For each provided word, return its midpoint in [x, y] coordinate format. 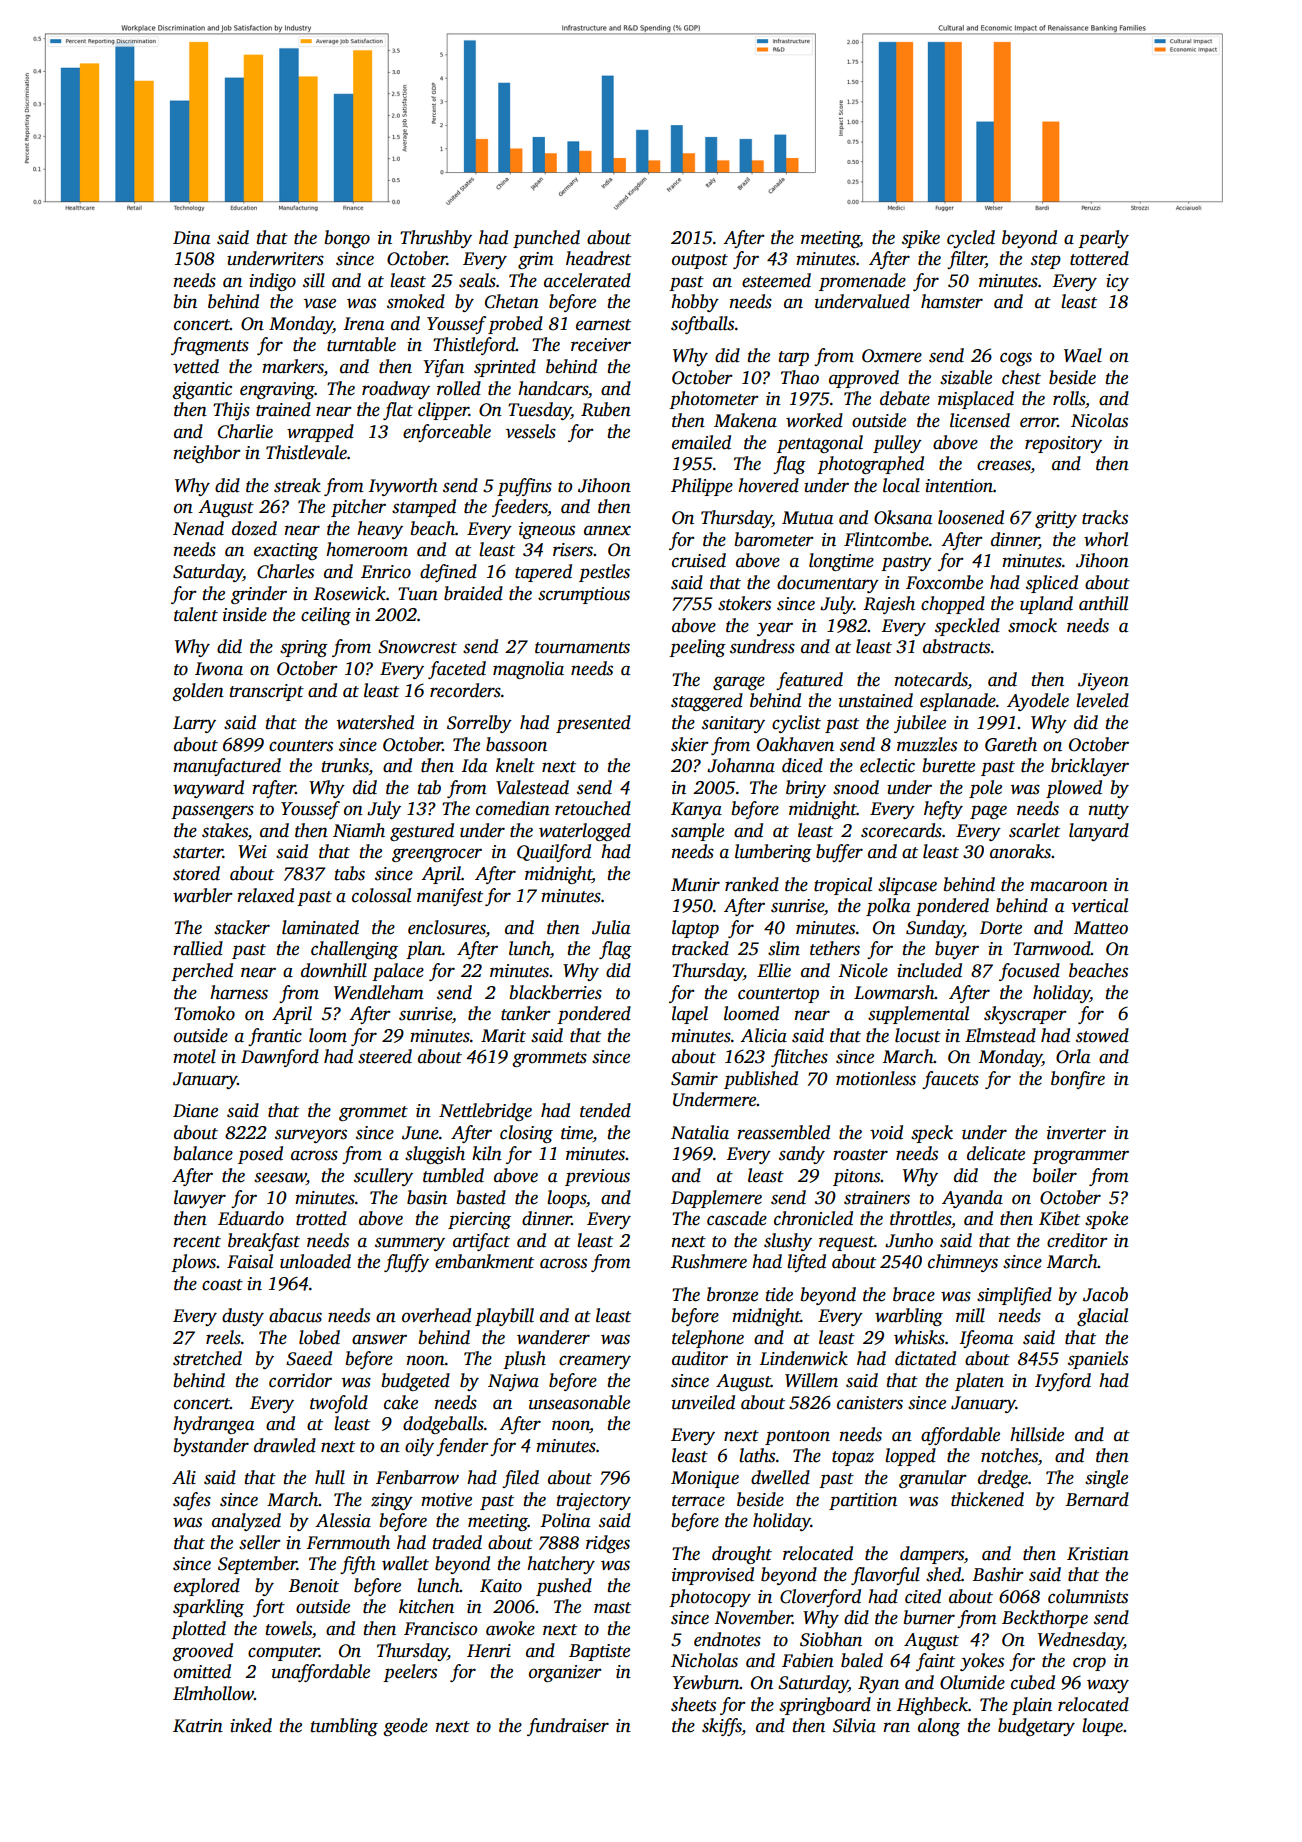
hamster [952, 301]
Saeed [309, 1358]
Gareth [1011, 744]
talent [196, 614]
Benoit [313, 1586]
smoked [416, 301]
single [1106, 1479]
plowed [1074, 789]
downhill [334, 970]
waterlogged [585, 832]
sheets [693, 1704]
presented [593, 724]
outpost [700, 261]
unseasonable [579, 1402]
